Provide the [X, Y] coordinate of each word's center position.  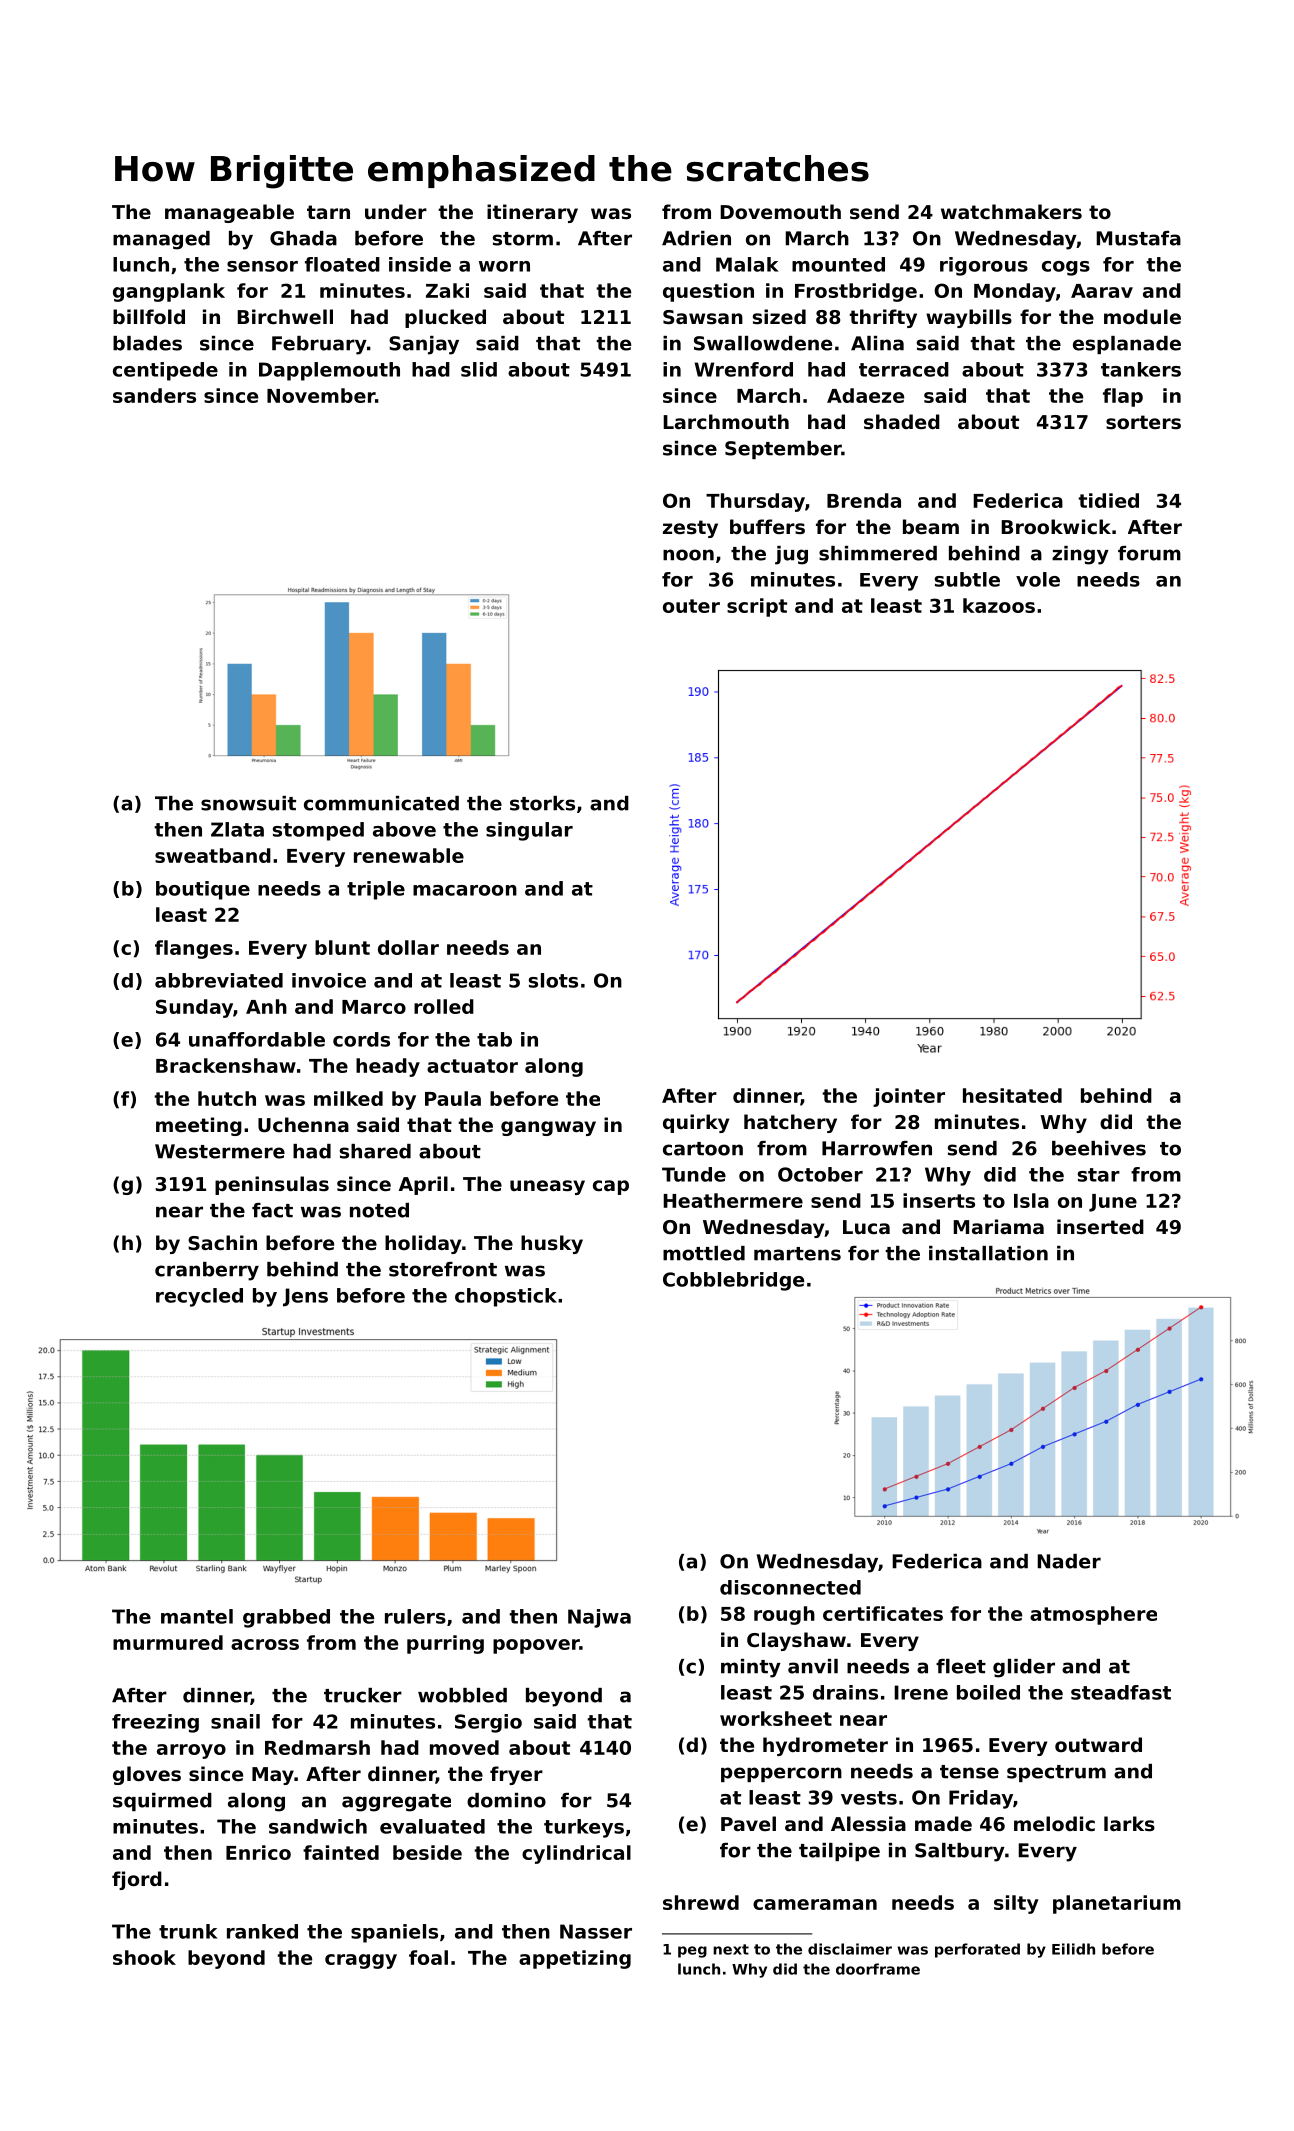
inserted [1100, 1227]
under [396, 211]
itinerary [532, 213]
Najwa [599, 1618]
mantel [197, 1616]
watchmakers [1011, 211]
